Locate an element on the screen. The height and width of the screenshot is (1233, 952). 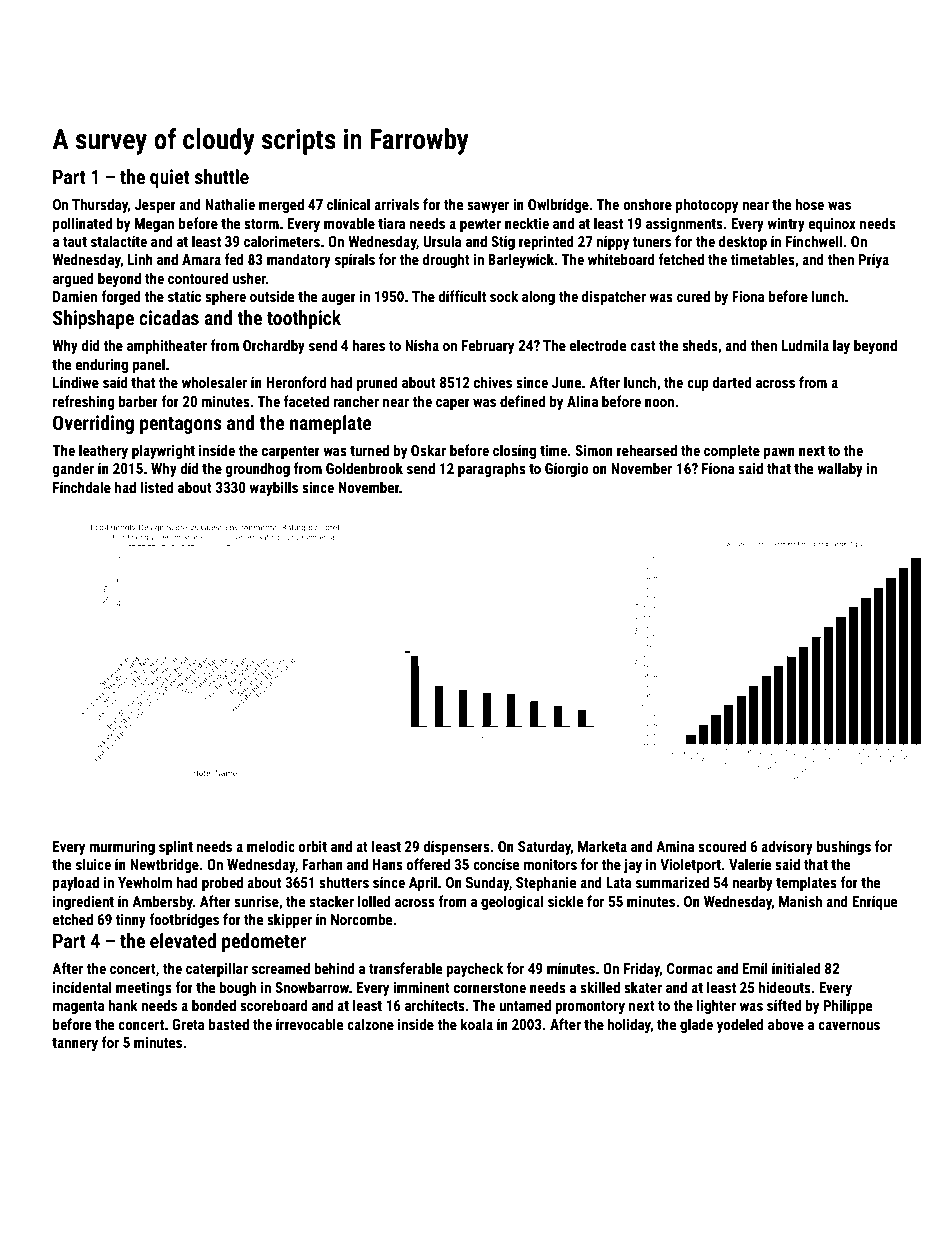
listed is located at coordinates (157, 487).
